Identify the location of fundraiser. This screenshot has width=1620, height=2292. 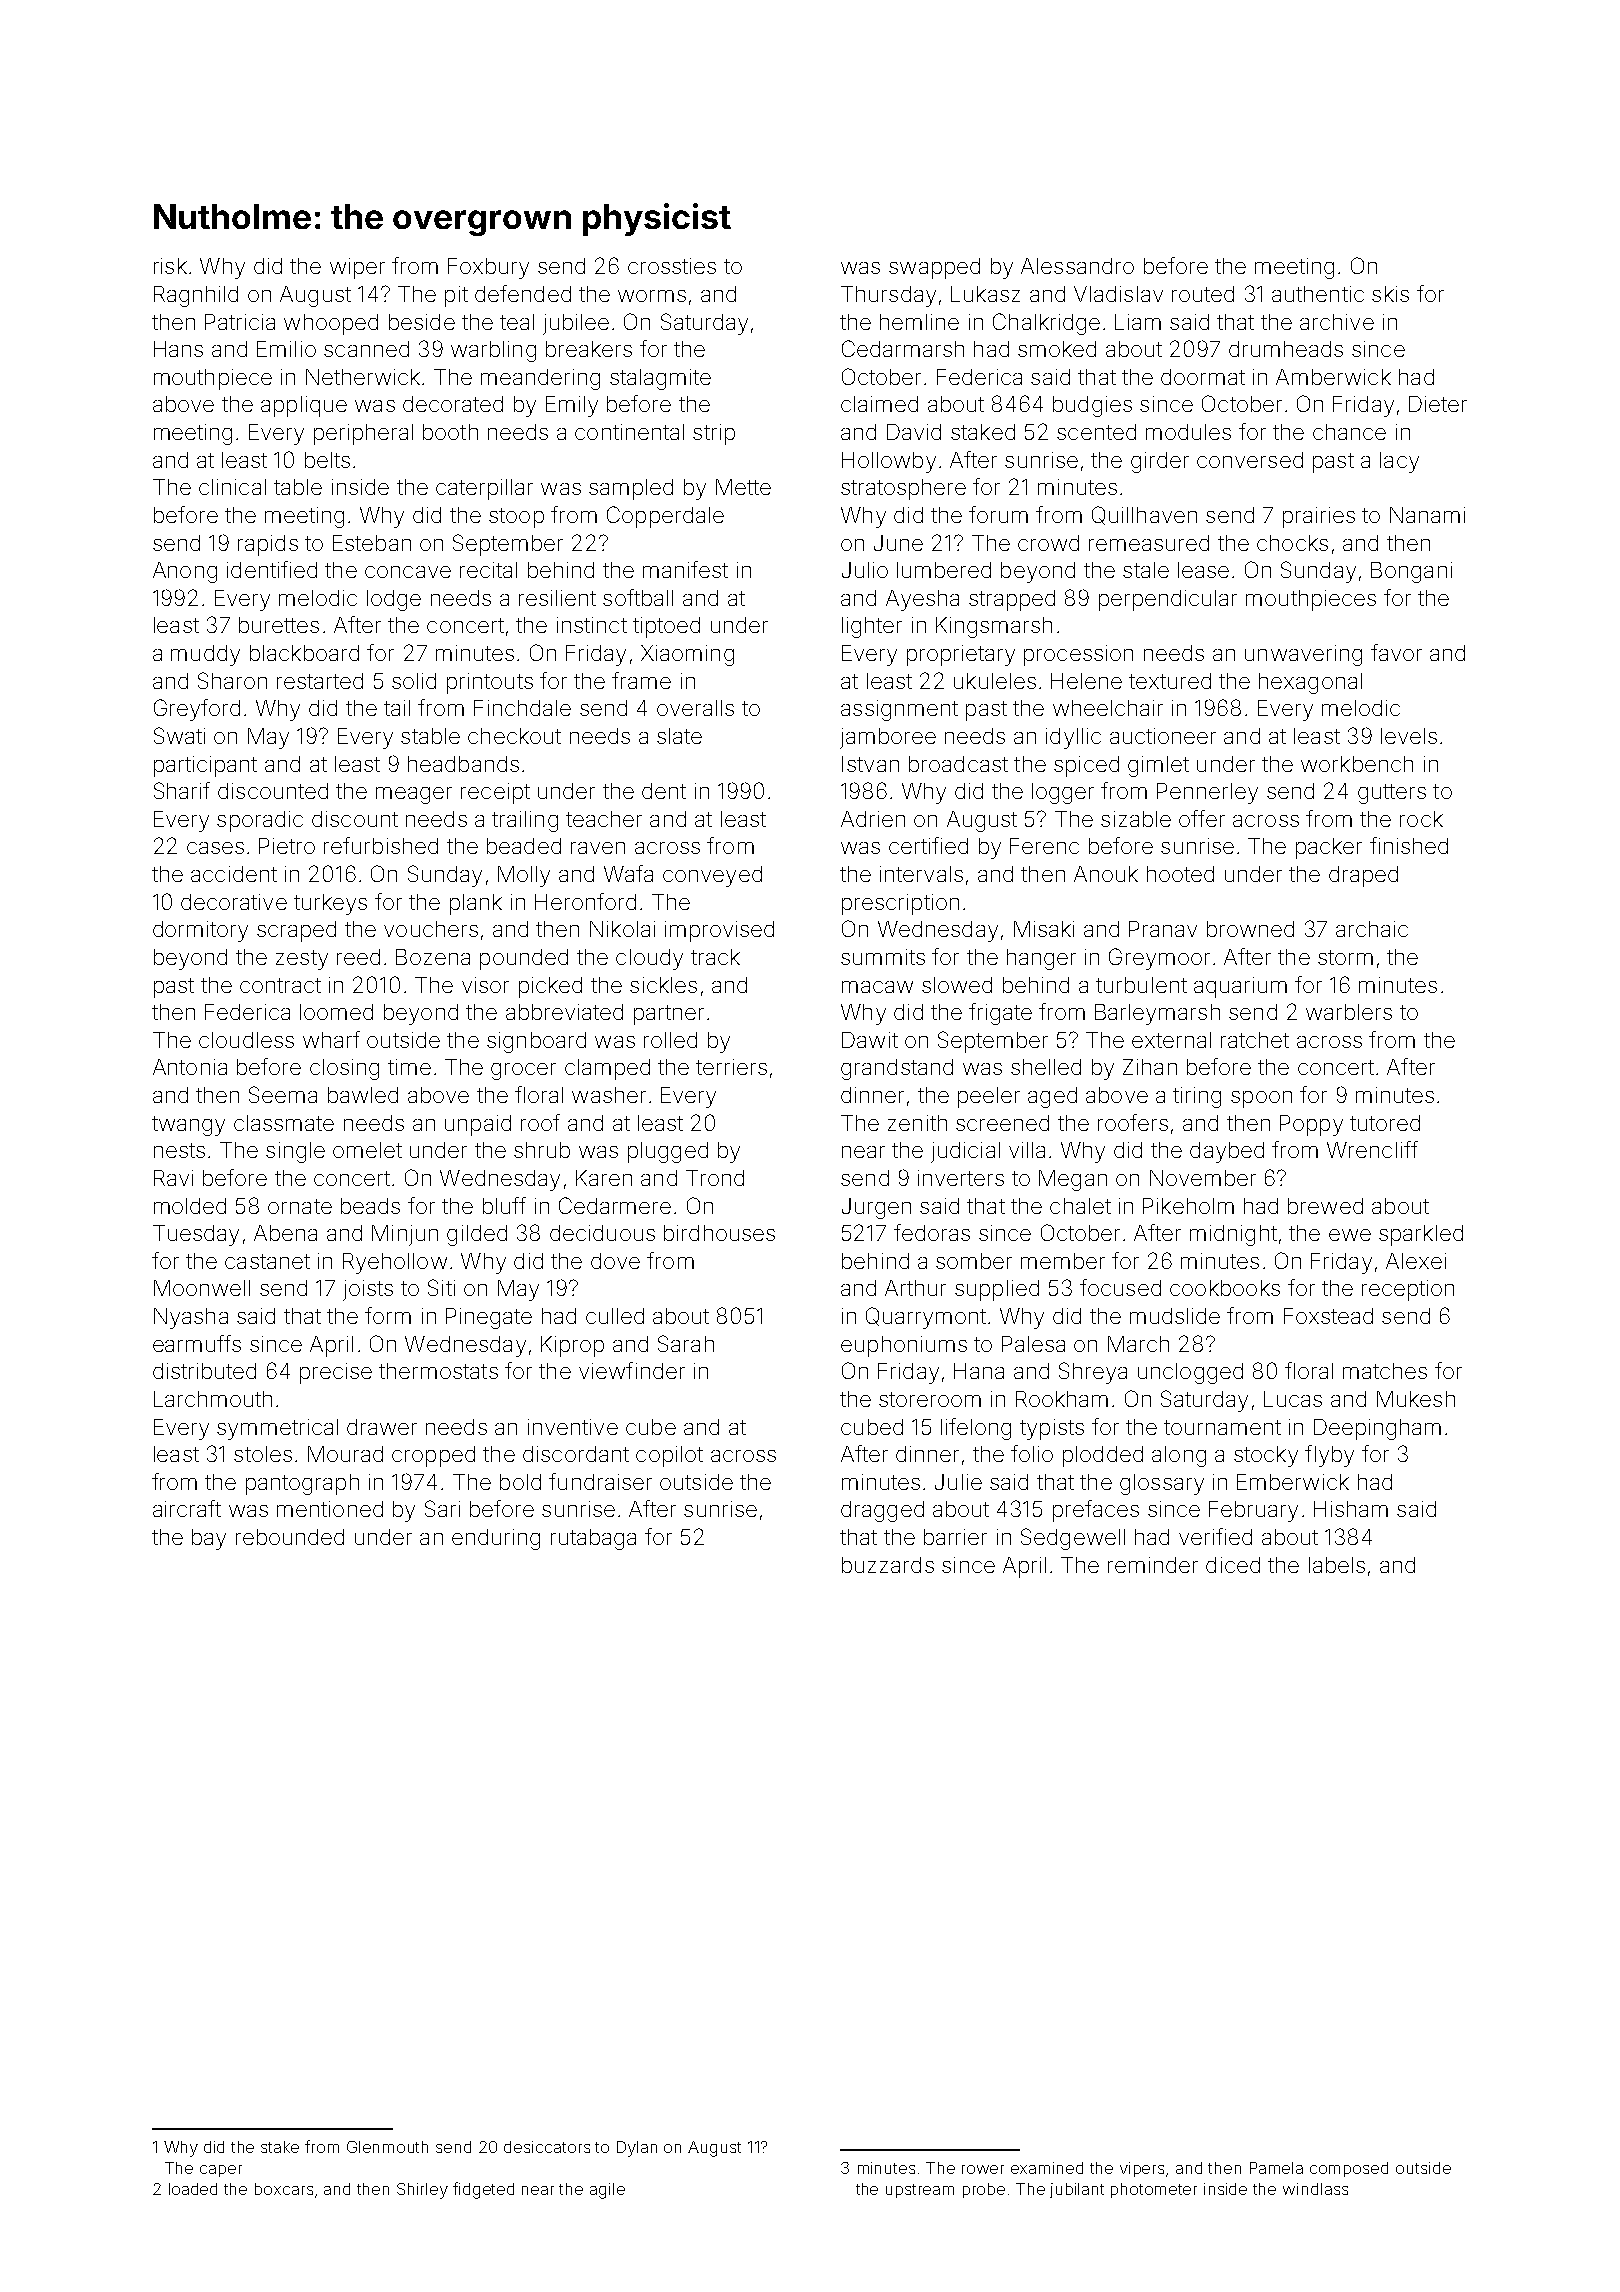
(600, 1481).
